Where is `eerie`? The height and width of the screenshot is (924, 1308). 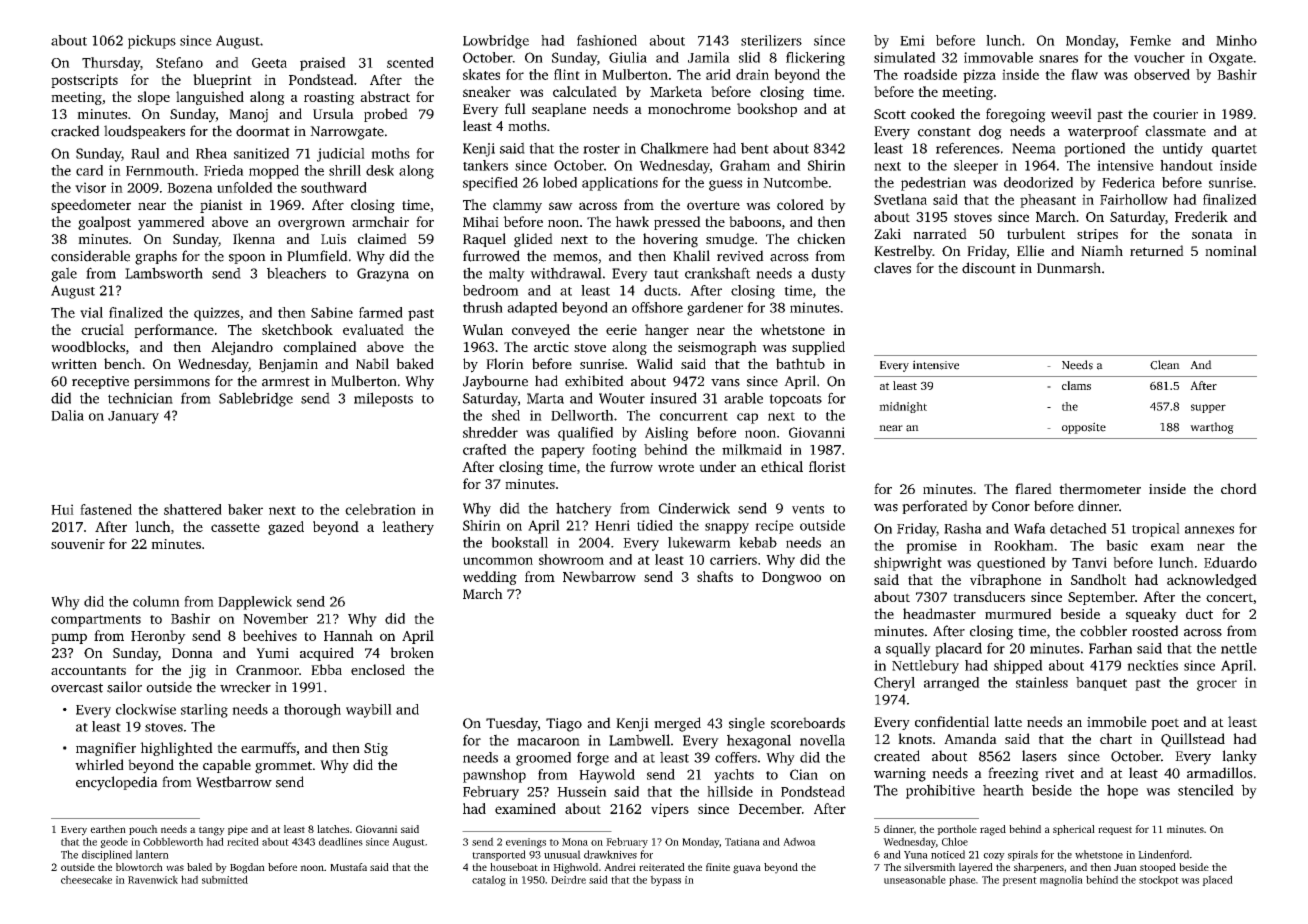
eerie is located at coordinates (621, 329).
